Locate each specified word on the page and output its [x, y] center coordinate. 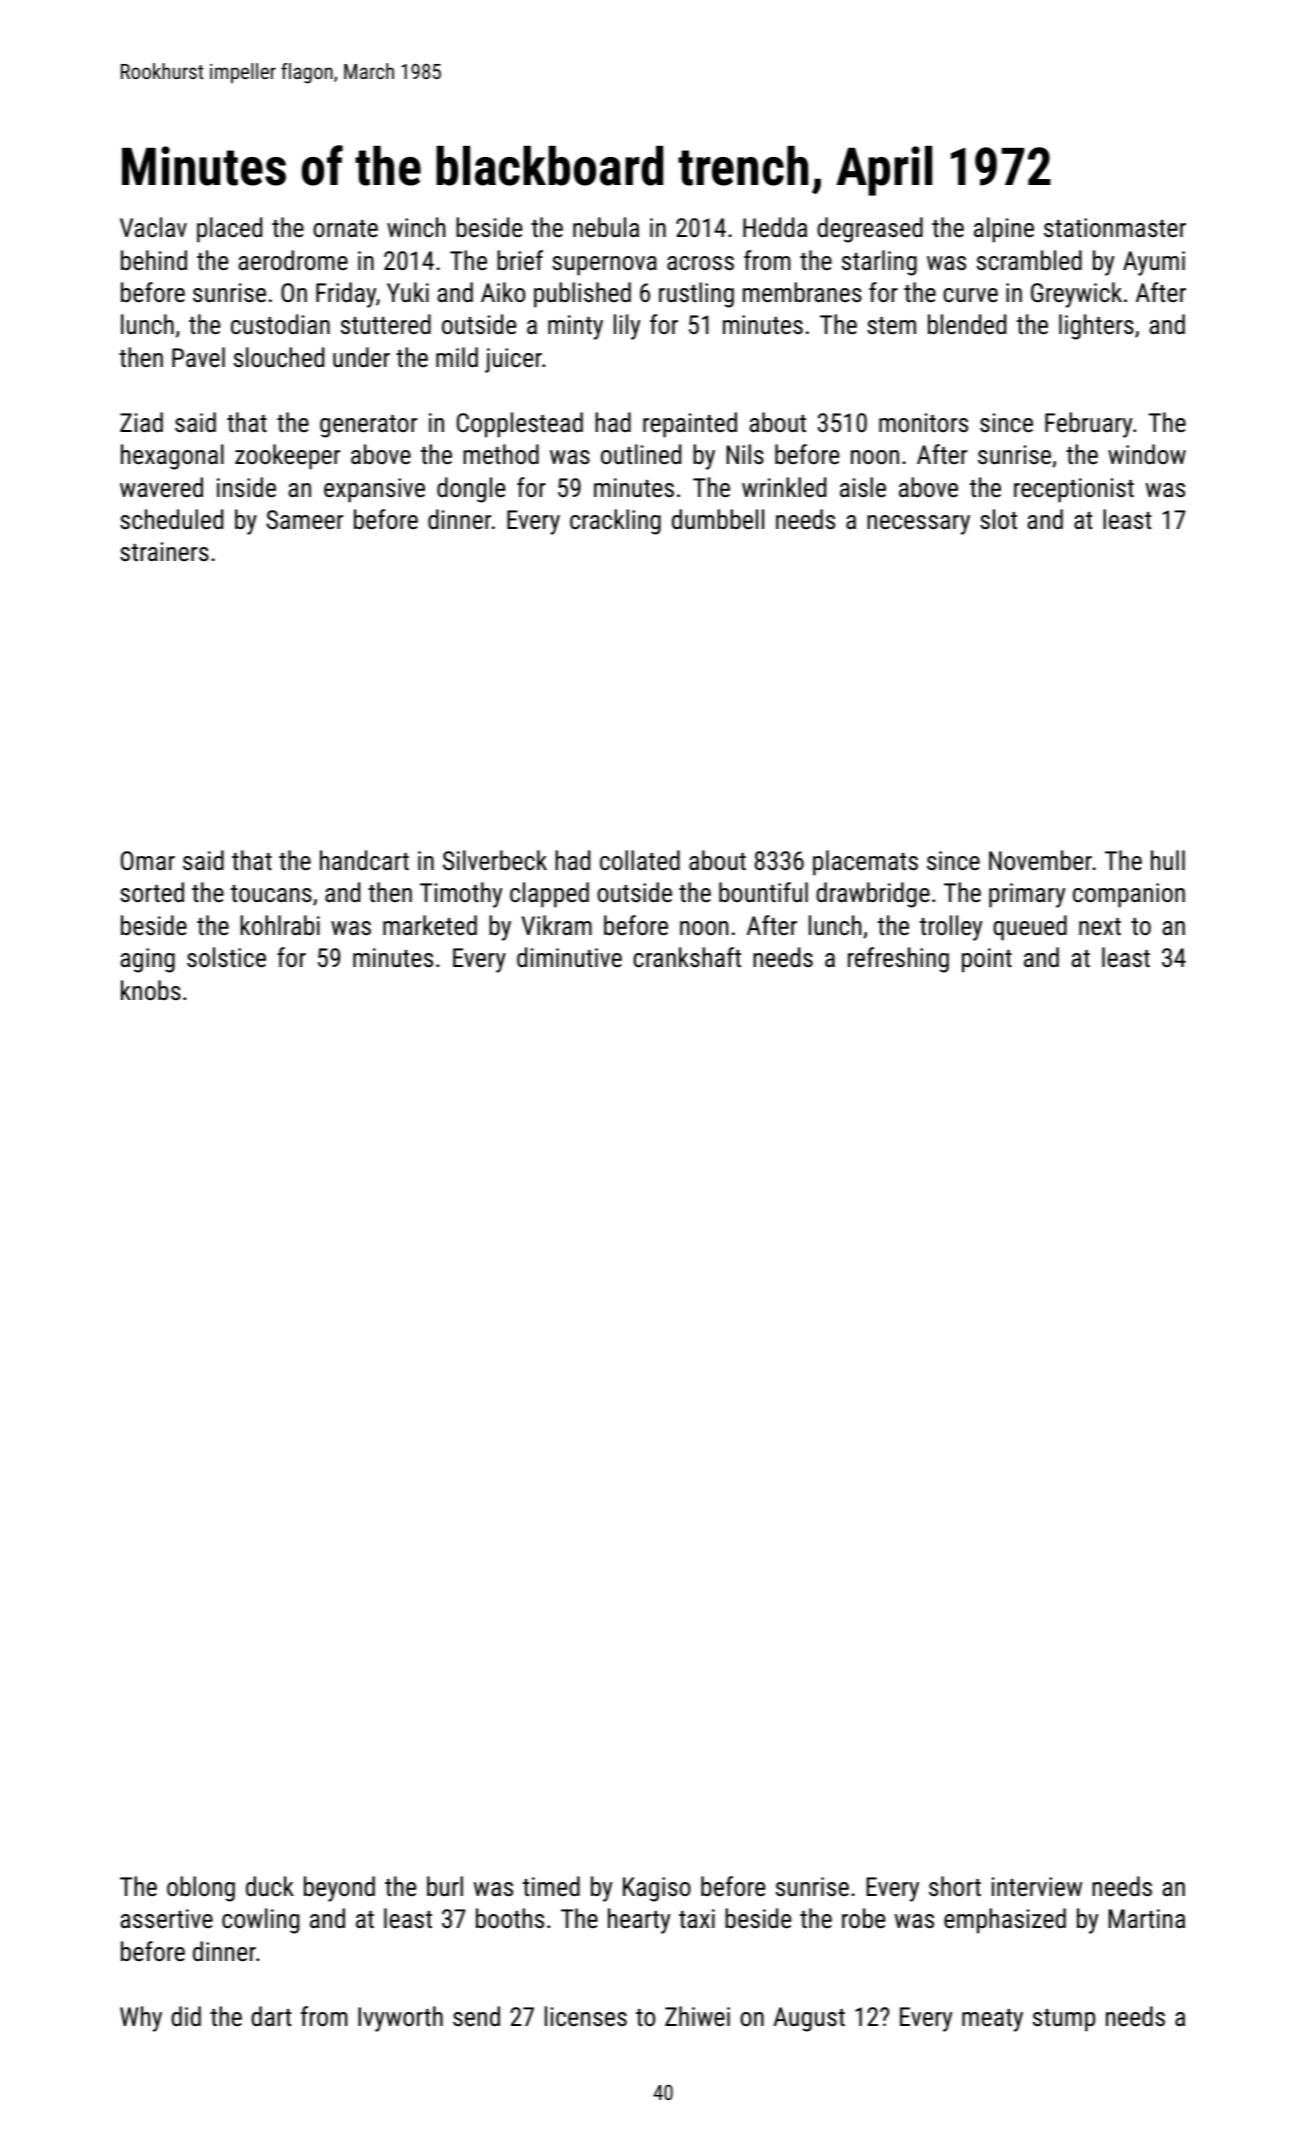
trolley [951, 928]
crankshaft [687, 957]
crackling [615, 522]
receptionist [1074, 490]
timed [551, 1886]
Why [141, 2019]
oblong [201, 1889]
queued [1030, 928]
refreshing [898, 960]
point [987, 960]
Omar [148, 860]
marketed [430, 925]
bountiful [763, 892]
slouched [279, 357]
